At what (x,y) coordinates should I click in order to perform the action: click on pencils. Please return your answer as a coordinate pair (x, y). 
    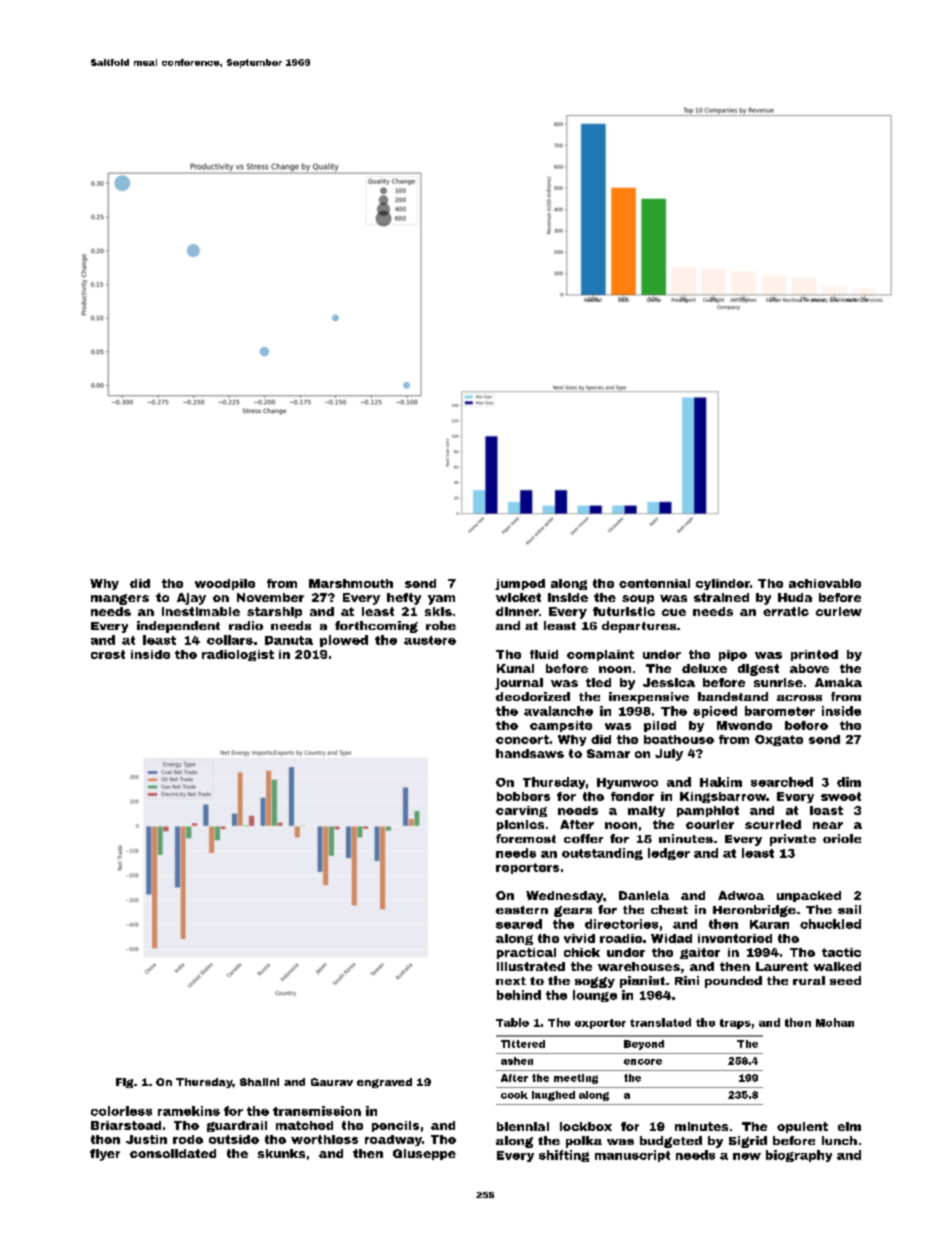
    Looking at the image, I should click on (395, 1126).
